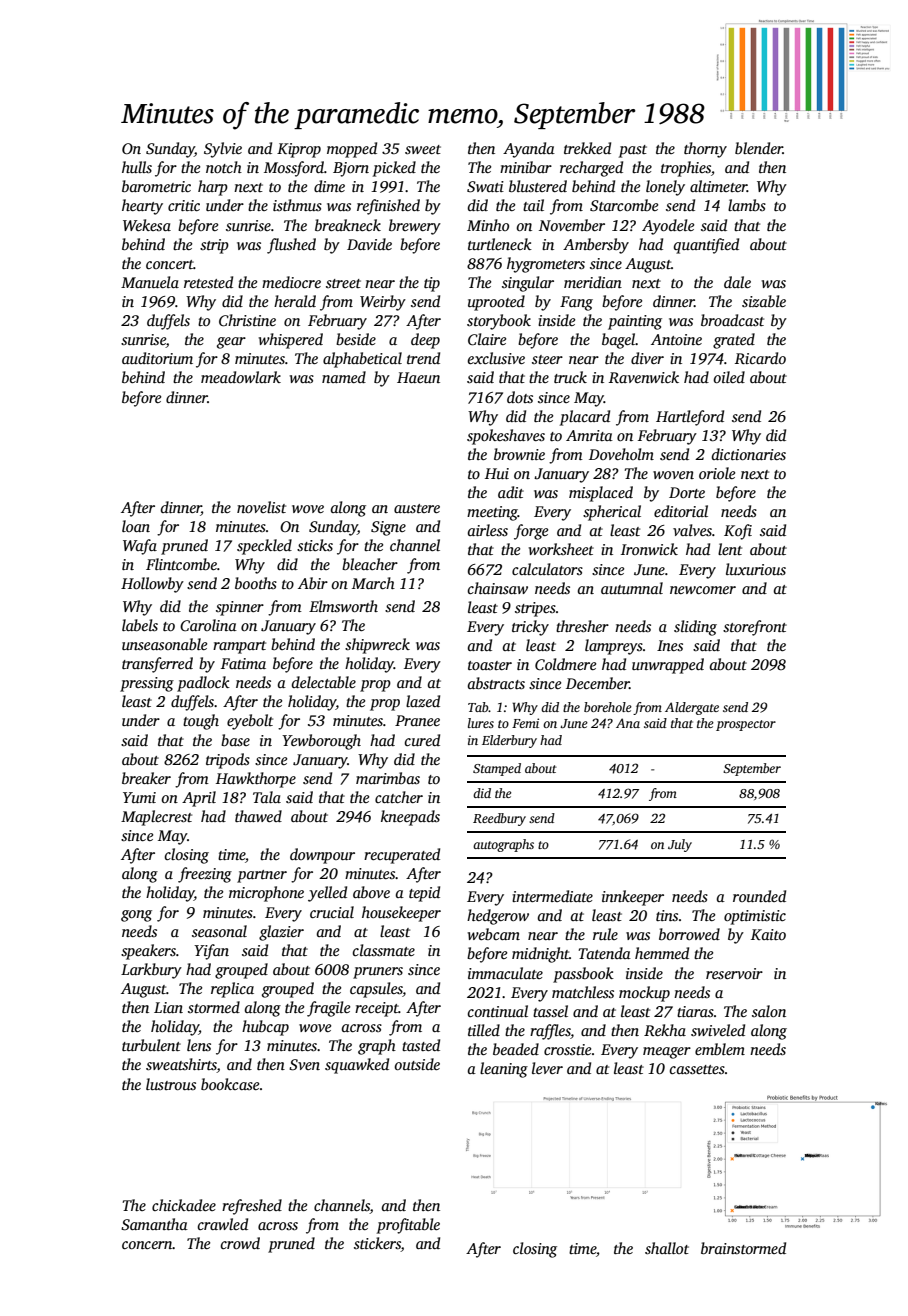 The width and height of the page is (908, 1316). Describe the element at coordinates (252, 1207) in the page. I see `refreshed` at that location.
